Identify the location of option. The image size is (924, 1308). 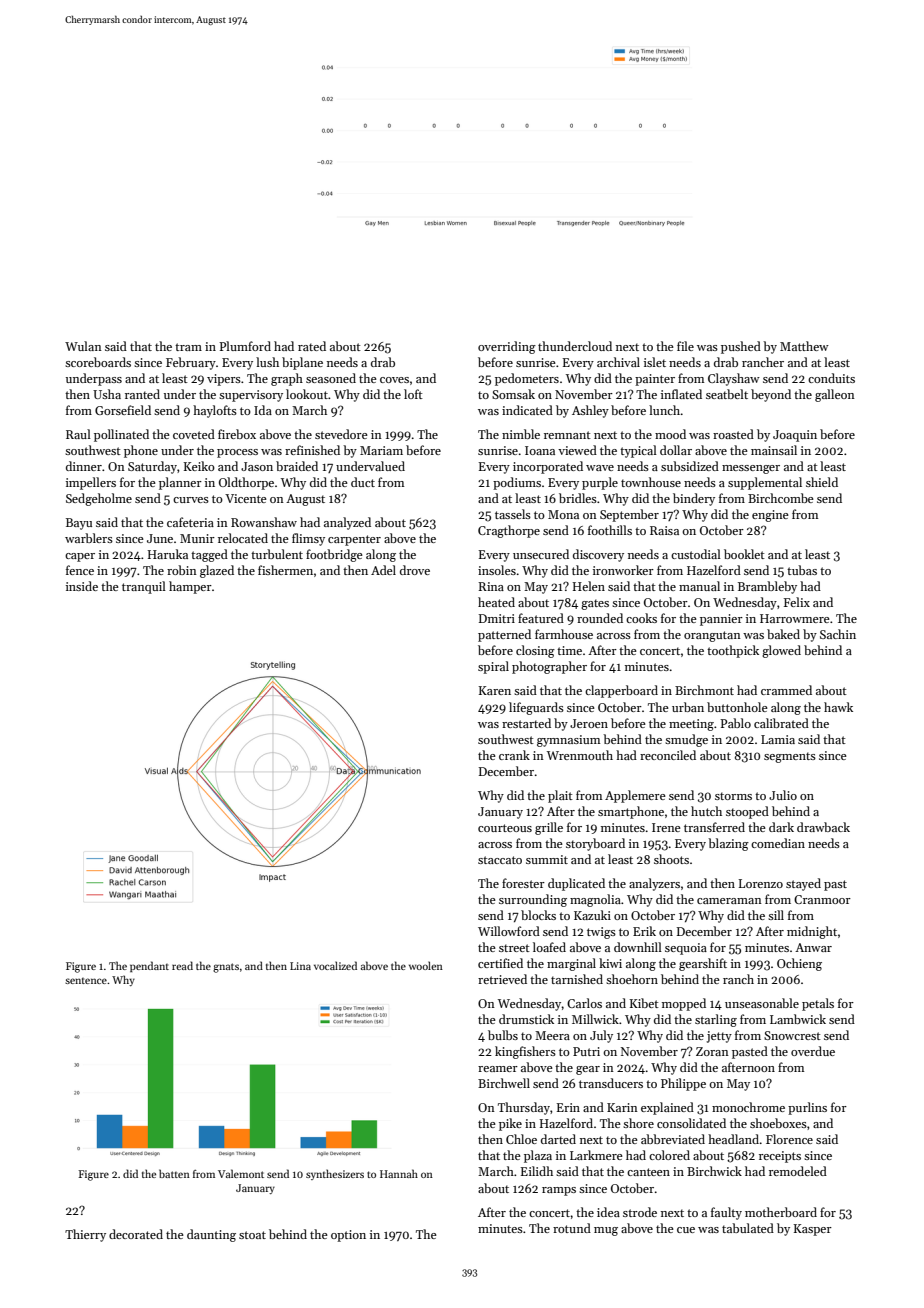
(348, 1236).
